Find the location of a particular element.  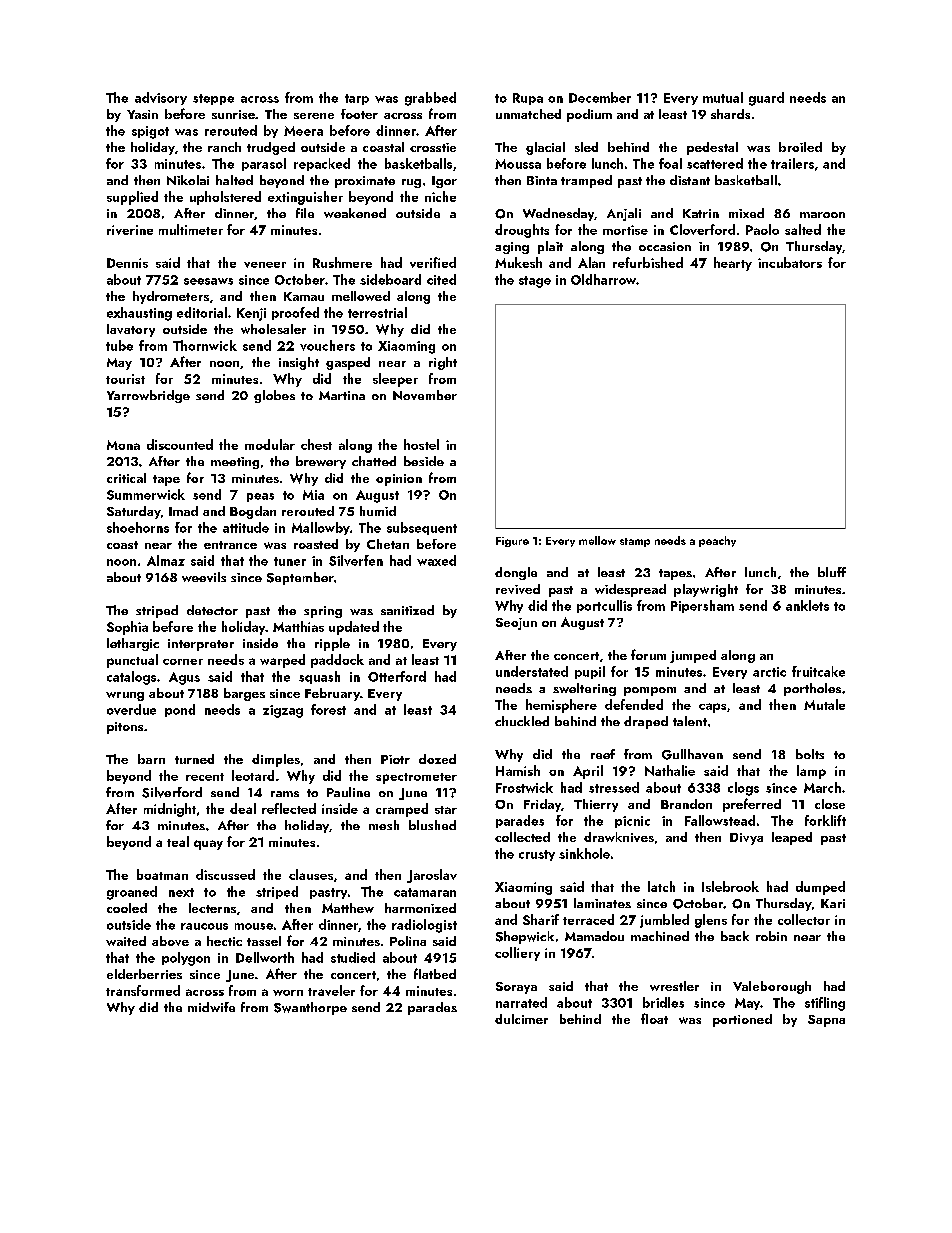

portcullis is located at coordinates (604, 606).
